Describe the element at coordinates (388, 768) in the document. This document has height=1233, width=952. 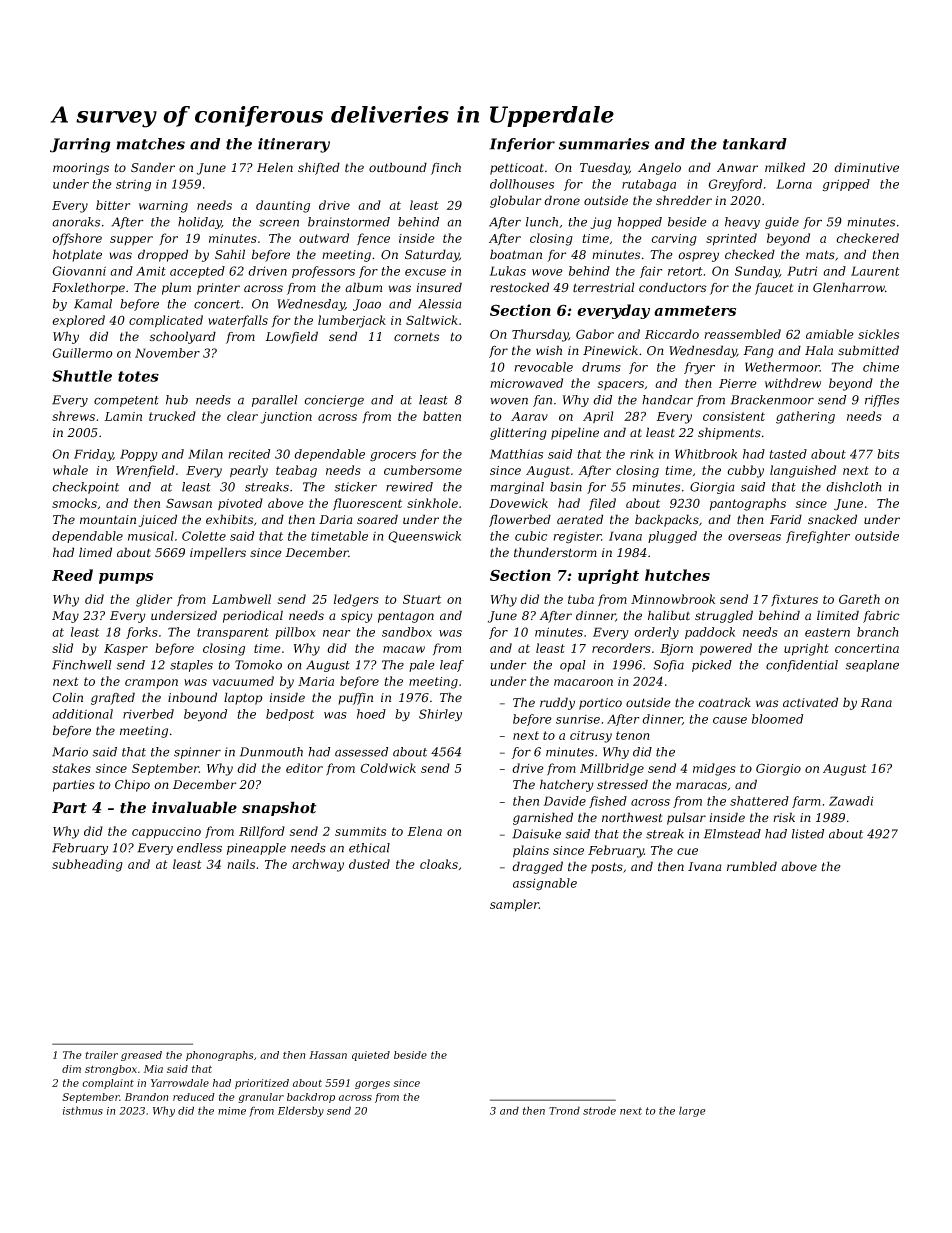
I see `Coldwick` at that location.
